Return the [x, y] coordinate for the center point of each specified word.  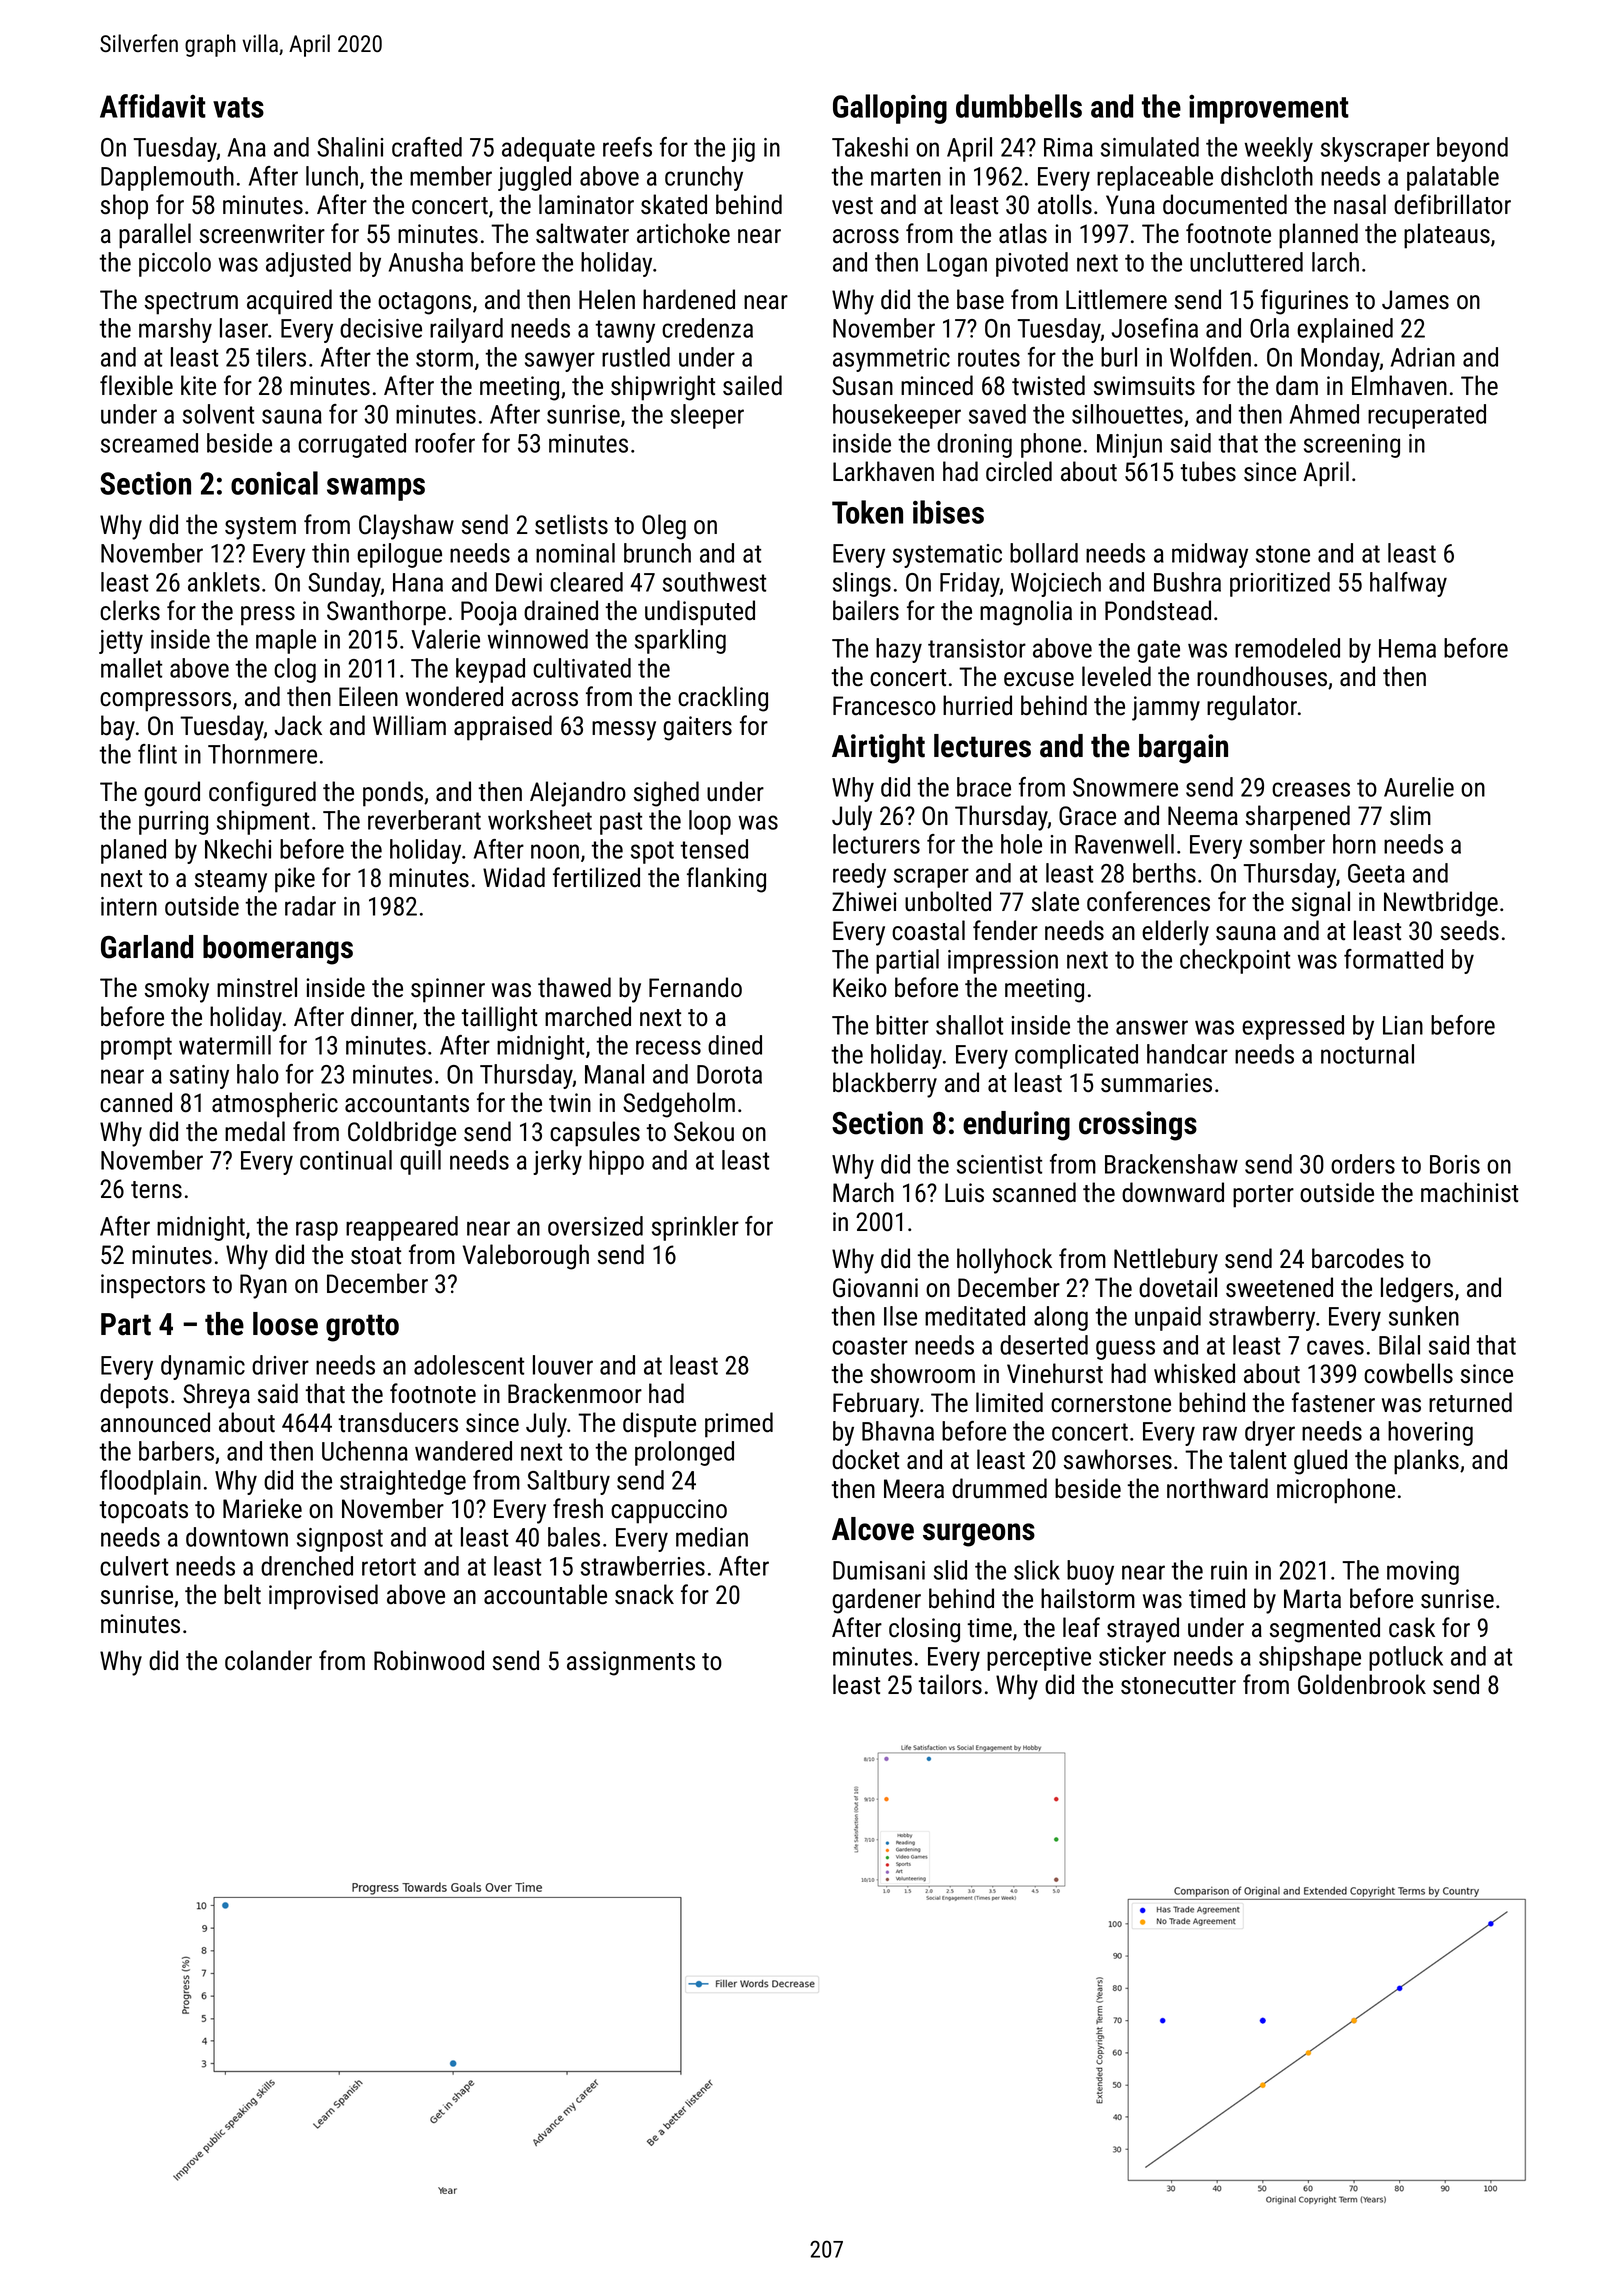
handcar [1187, 1054]
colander [268, 1660]
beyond [1472, 149]
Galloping [890, 109]
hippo [616, 1162]
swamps [376, 489]
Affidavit [153, 106]
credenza [707, 328]
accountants [407, 1104]
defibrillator [1452, 204]
